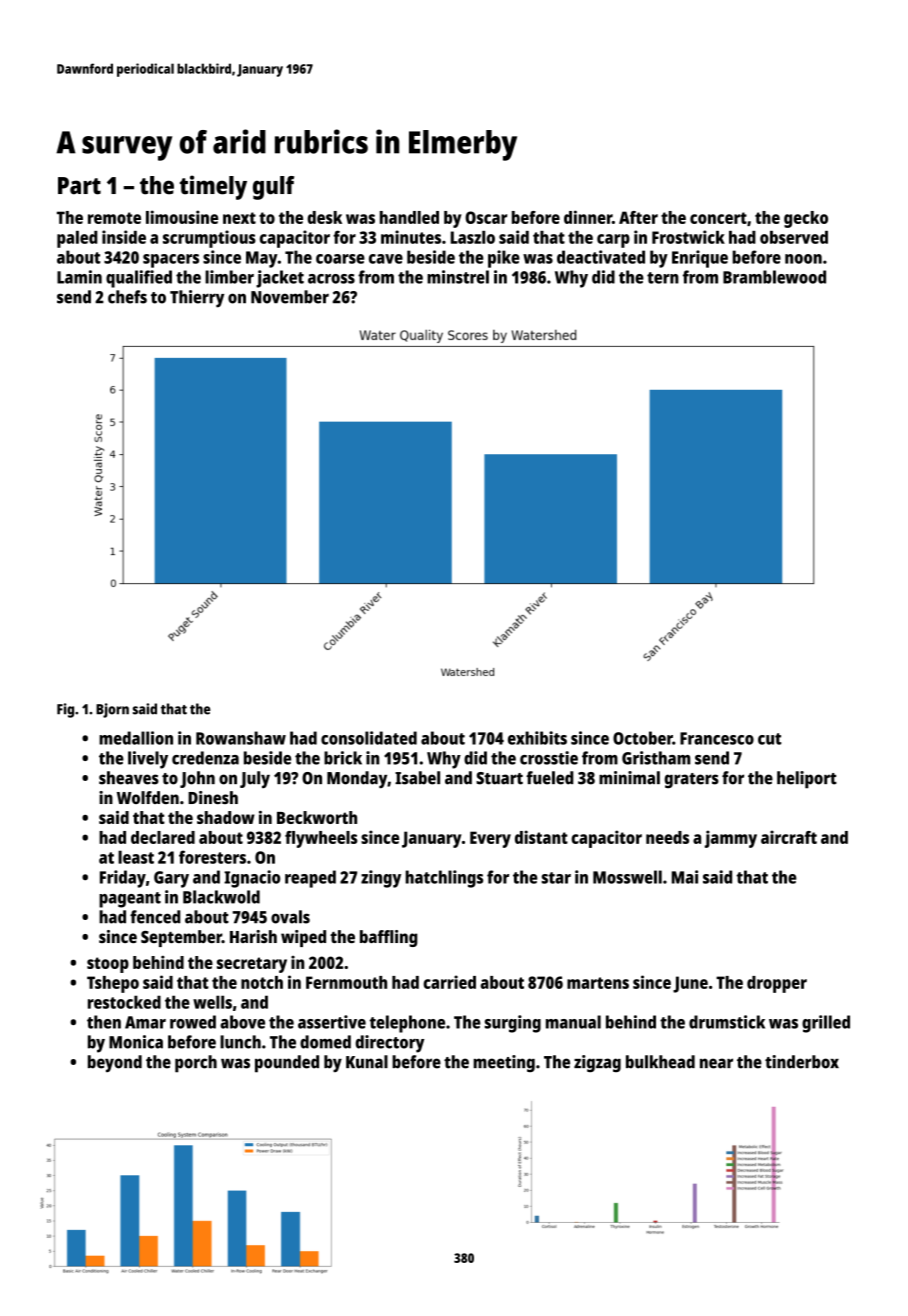 This image has height=1316, width=908. I want to click on tern, so click(663, 278).
